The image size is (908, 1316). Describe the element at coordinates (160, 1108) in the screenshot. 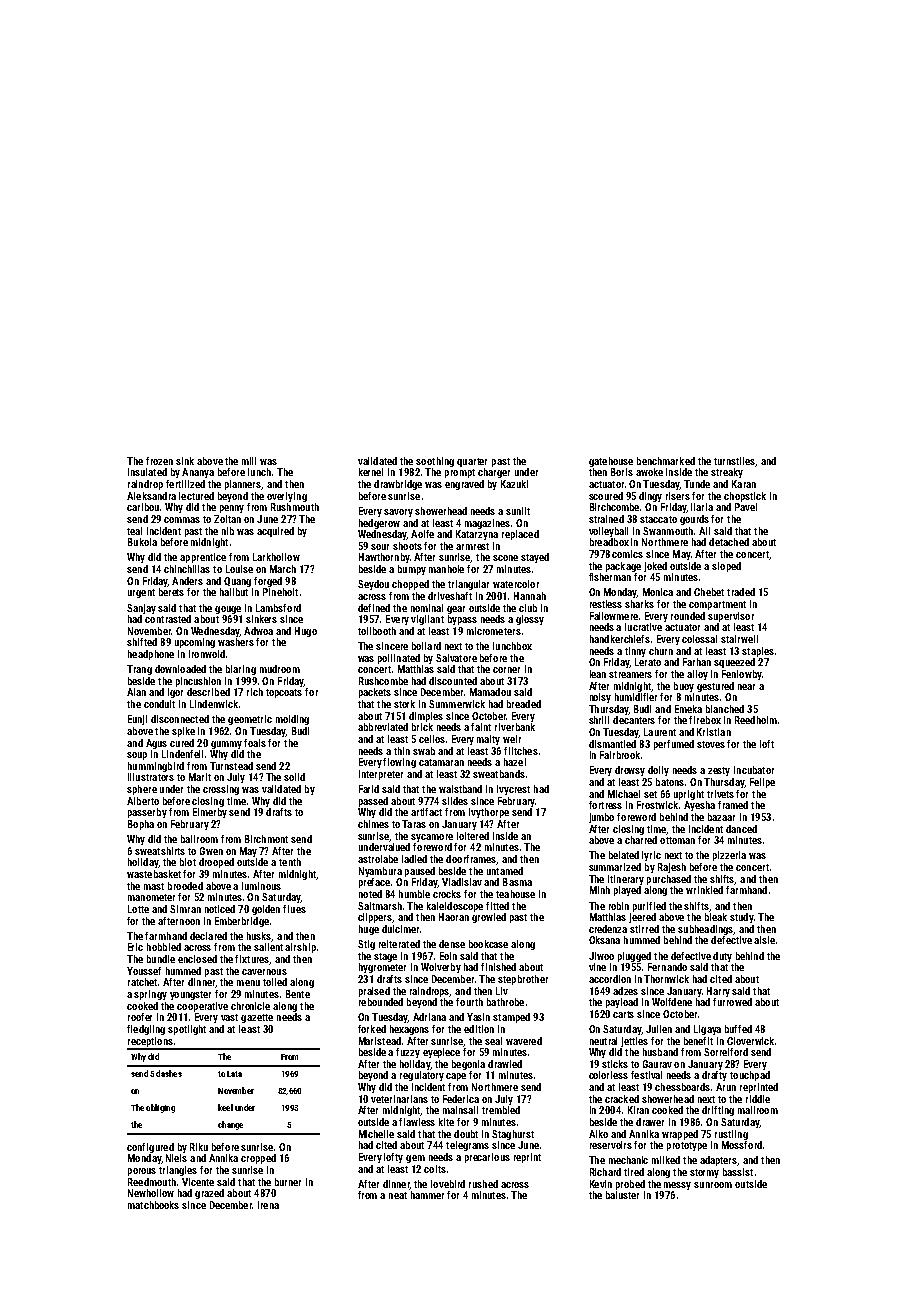

I see `obliging` at that location.
